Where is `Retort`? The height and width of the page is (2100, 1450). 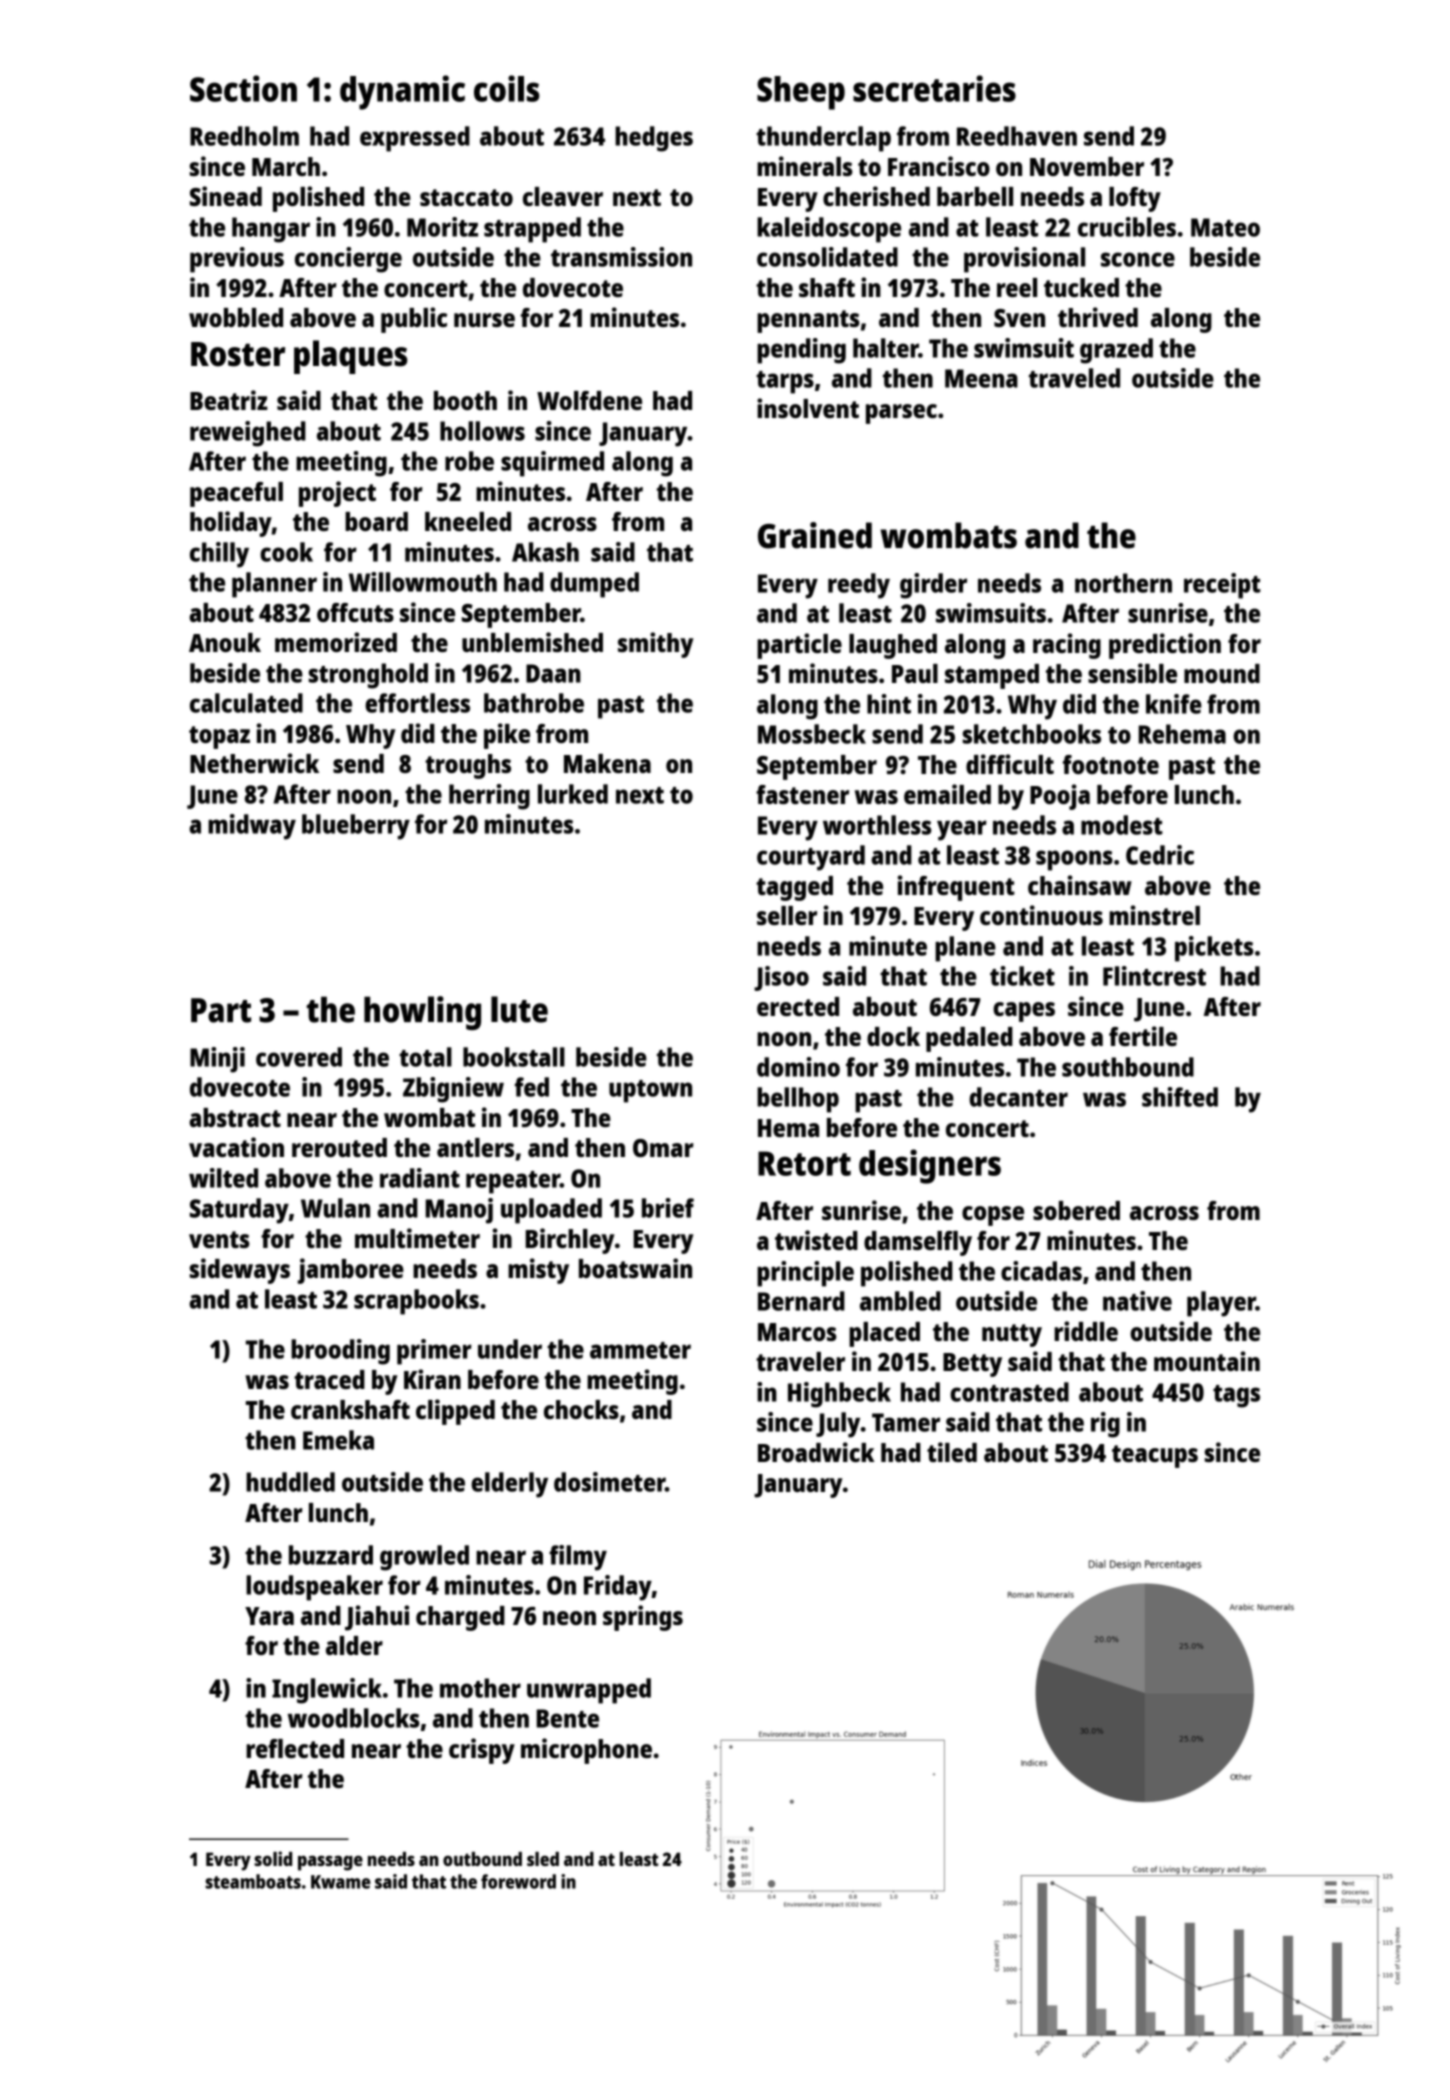 Retort is located at coordinates (804, 1163).
